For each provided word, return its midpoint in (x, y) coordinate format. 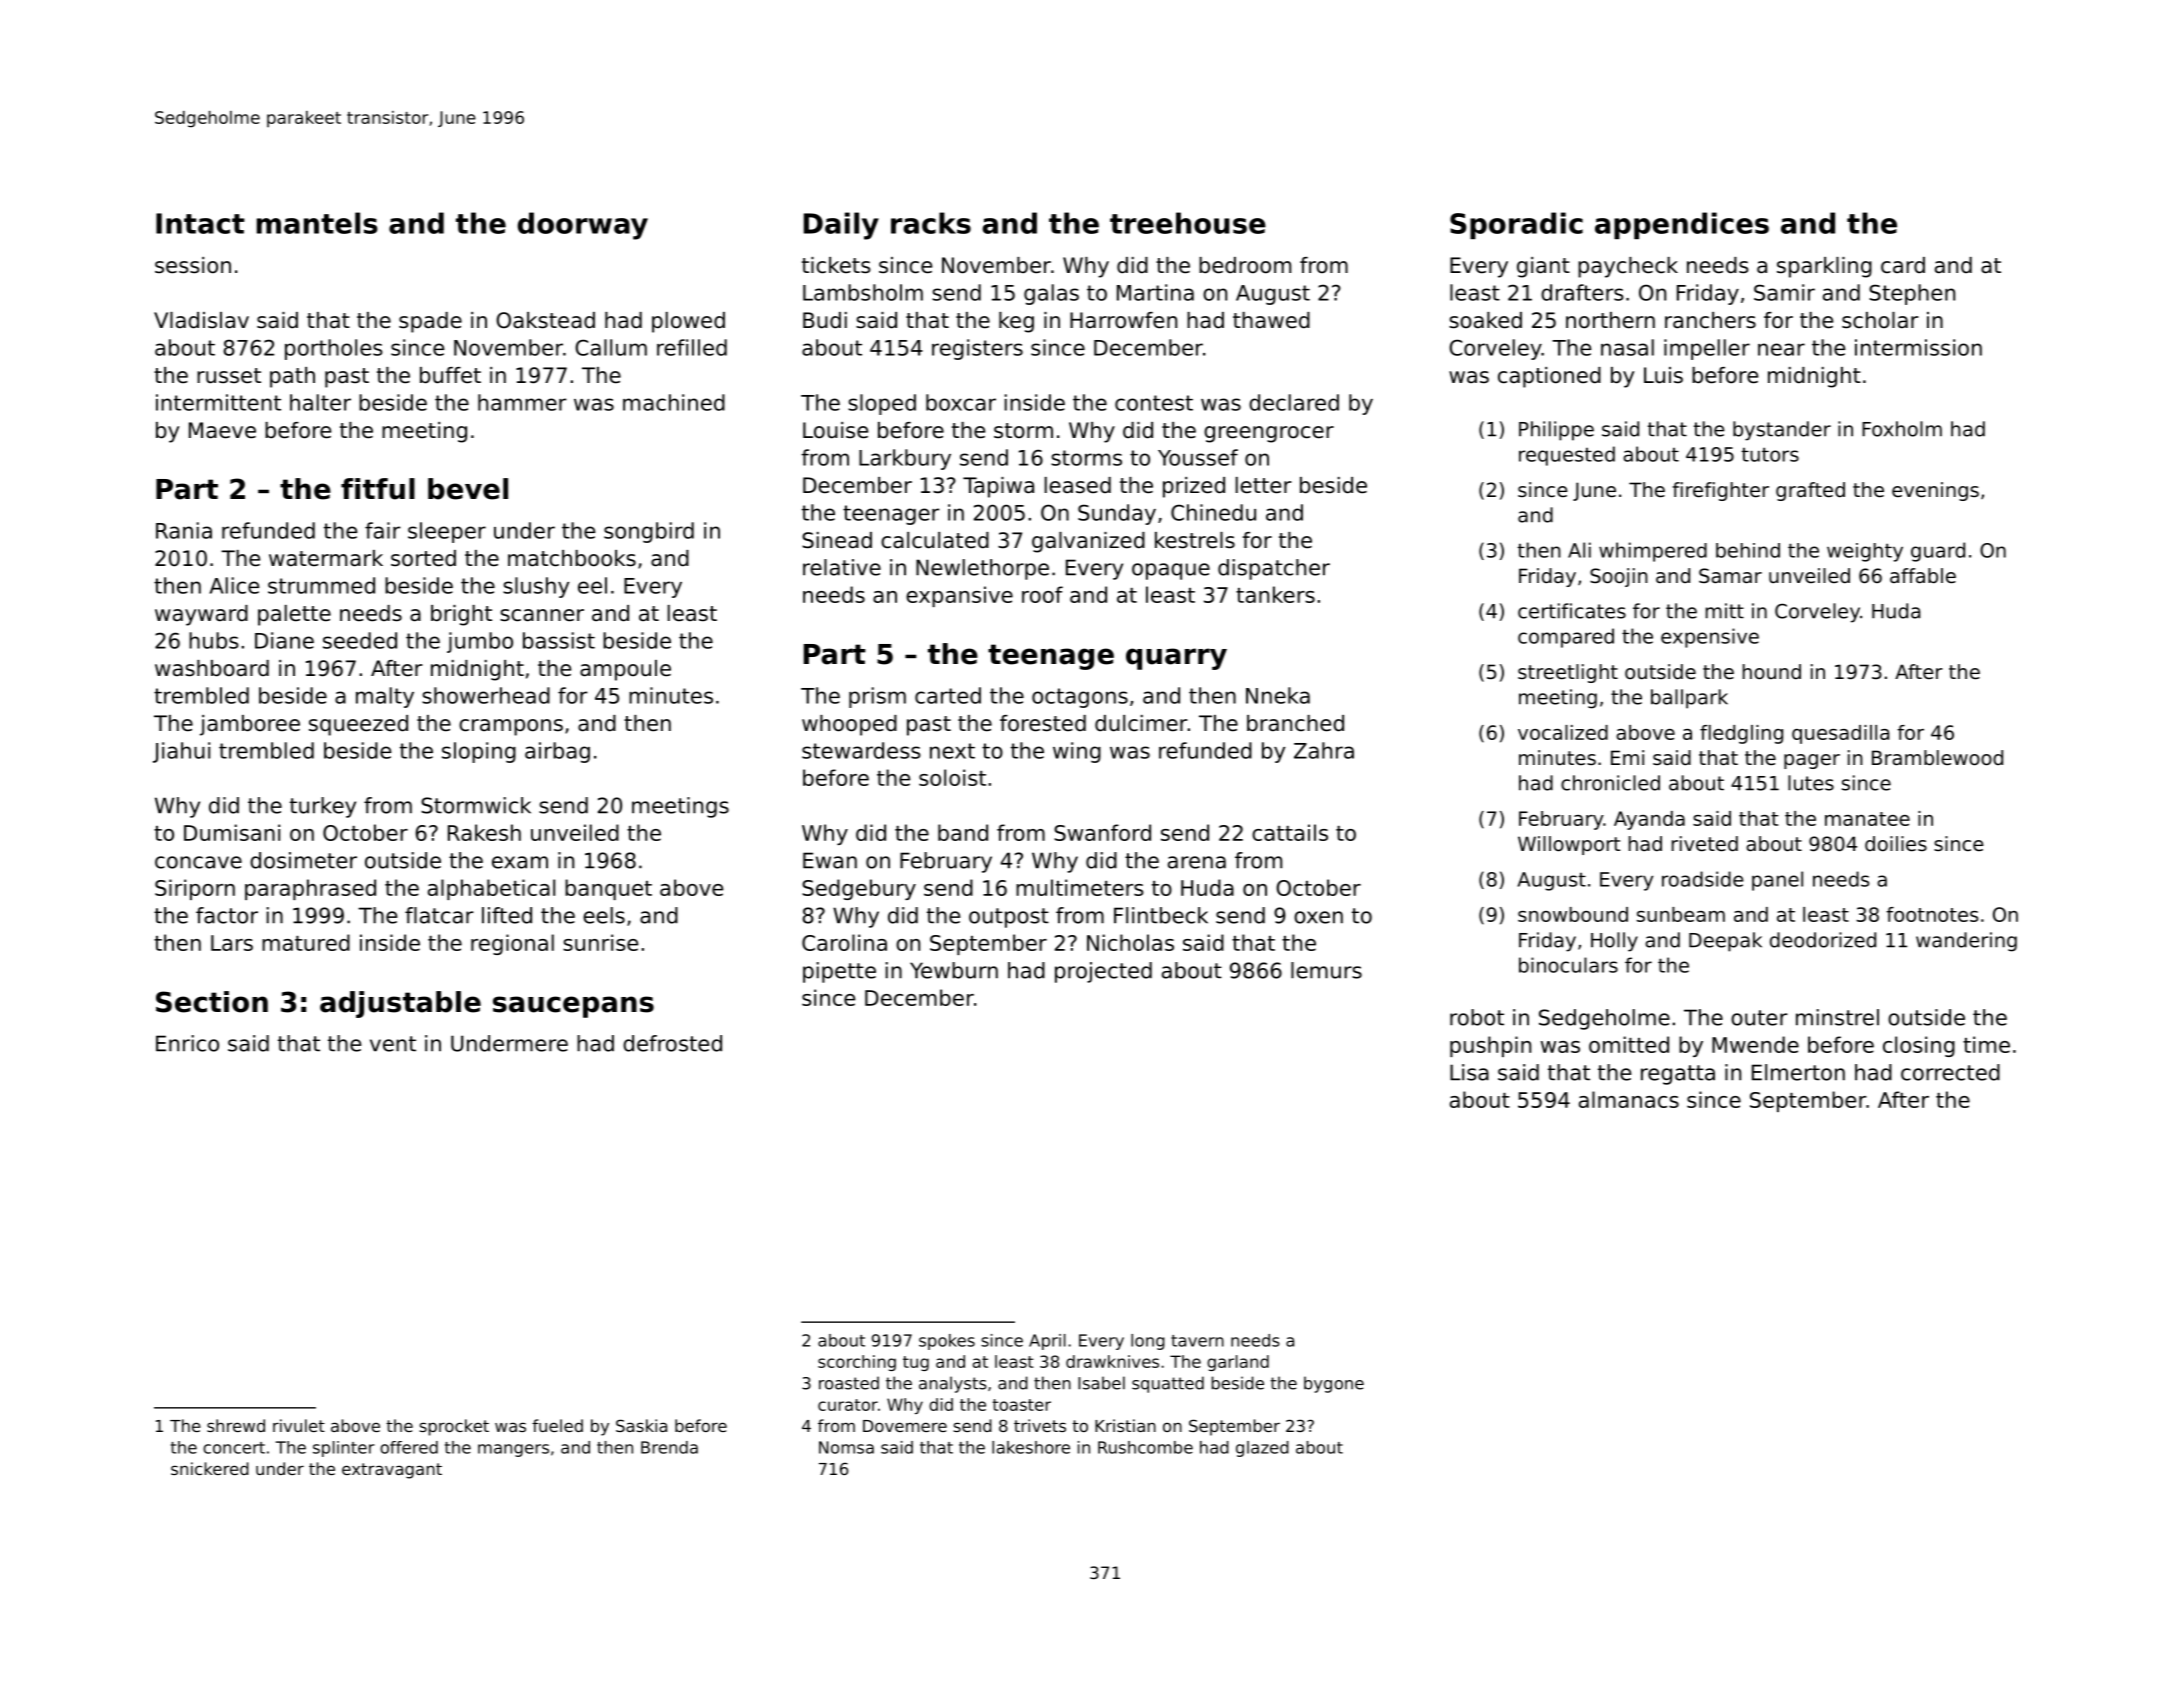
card (1903, 265)
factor (227, 915)
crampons (511, 727)
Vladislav (201, 320)
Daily (841, 226)
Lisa (1469, 1072)
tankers (1275, 594)
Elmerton (1798, 1072)
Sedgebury (859, 889)
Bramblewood (1937, 758)
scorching (857, 1363)
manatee (1867, 819)
